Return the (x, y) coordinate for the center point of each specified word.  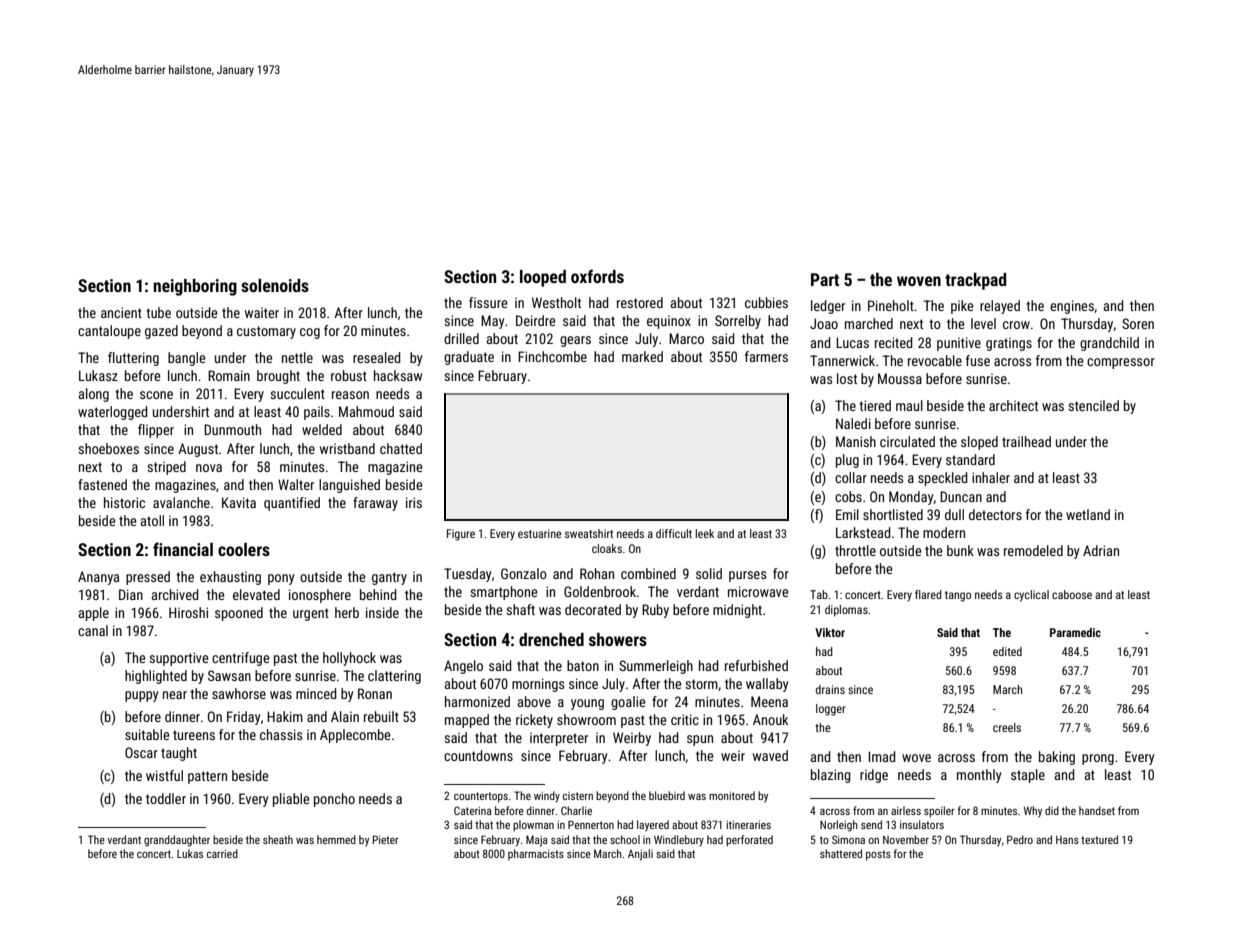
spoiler (939, 812)
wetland (1088, 514)
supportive (179, 659)
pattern (207, 777)
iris (414, 502)
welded (322, 429)
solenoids (275, 285)
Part (825, 279)
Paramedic (1075, 632)
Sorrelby (738, 322)
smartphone (504, 593)
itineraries (748, 825)
